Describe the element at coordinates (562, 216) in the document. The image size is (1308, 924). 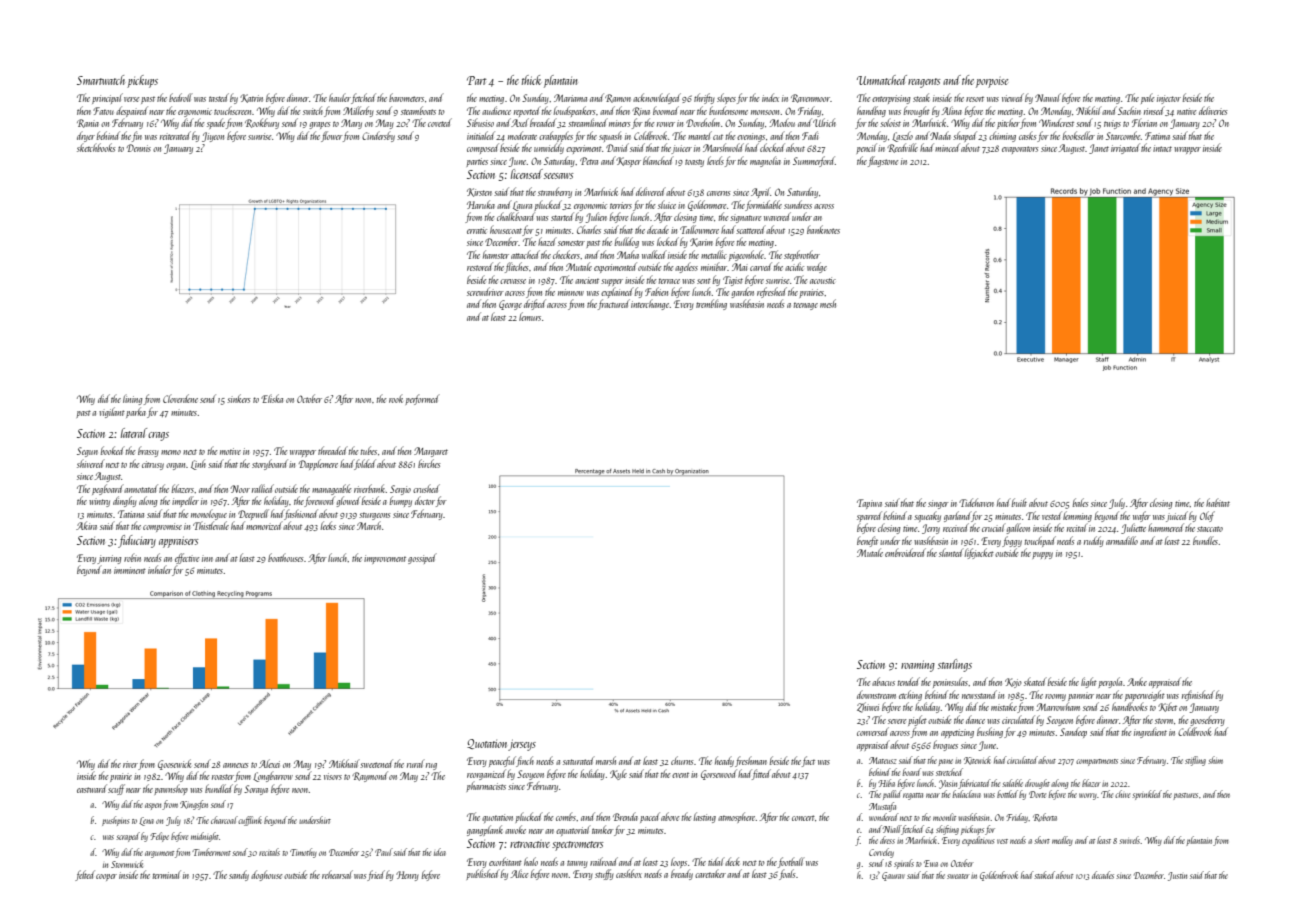
I see `started` at that location.
